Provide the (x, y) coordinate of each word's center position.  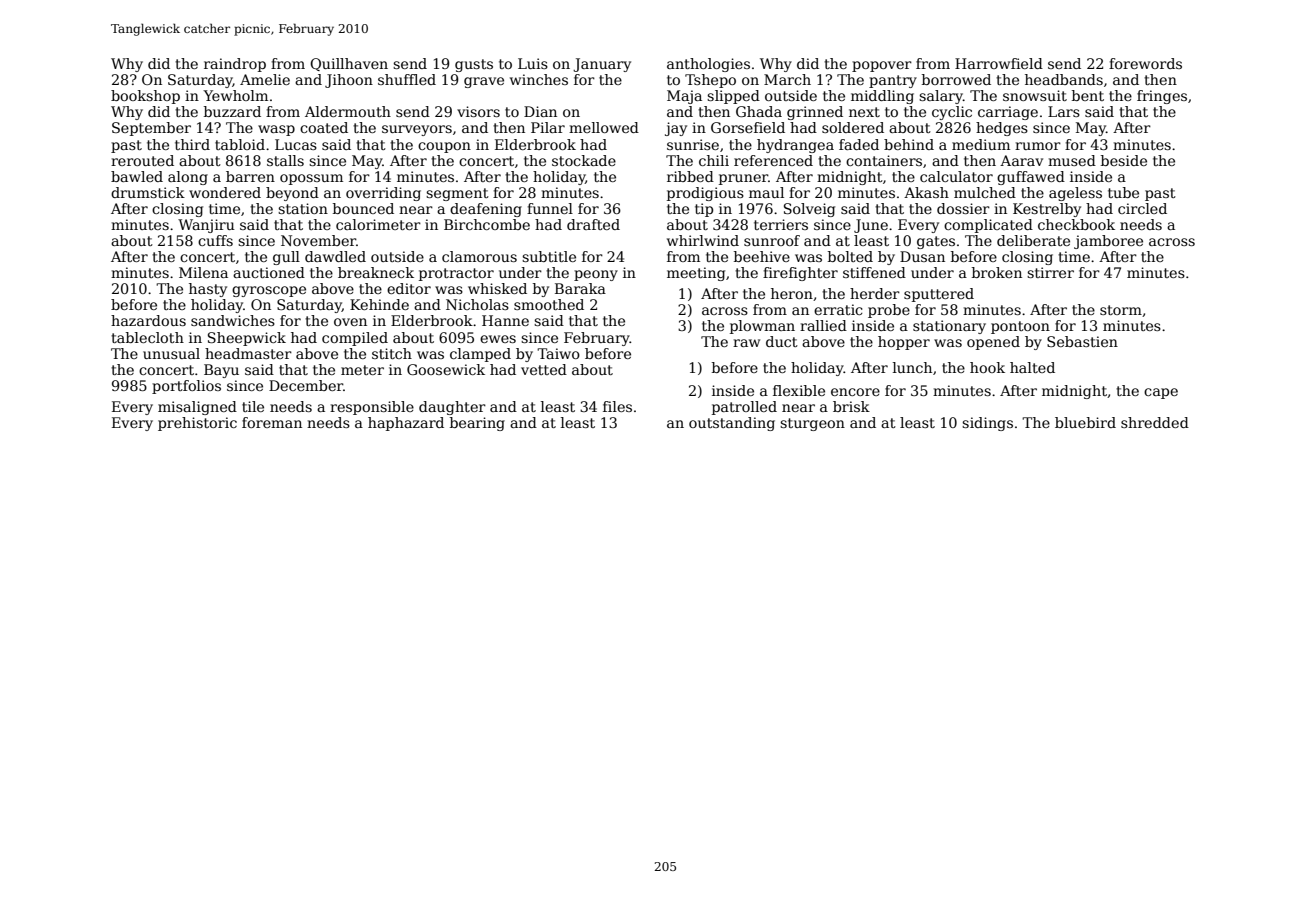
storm (1121, 310)
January (602, 65)
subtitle (549, 256)
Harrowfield (999, 63)
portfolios (186, 387)
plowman (762, 327)
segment (457, 194)
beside (1124, 160)
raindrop (235, 65)
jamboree (1108, 242)
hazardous (148, 320)
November (318, 240)
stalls (285, 160)
